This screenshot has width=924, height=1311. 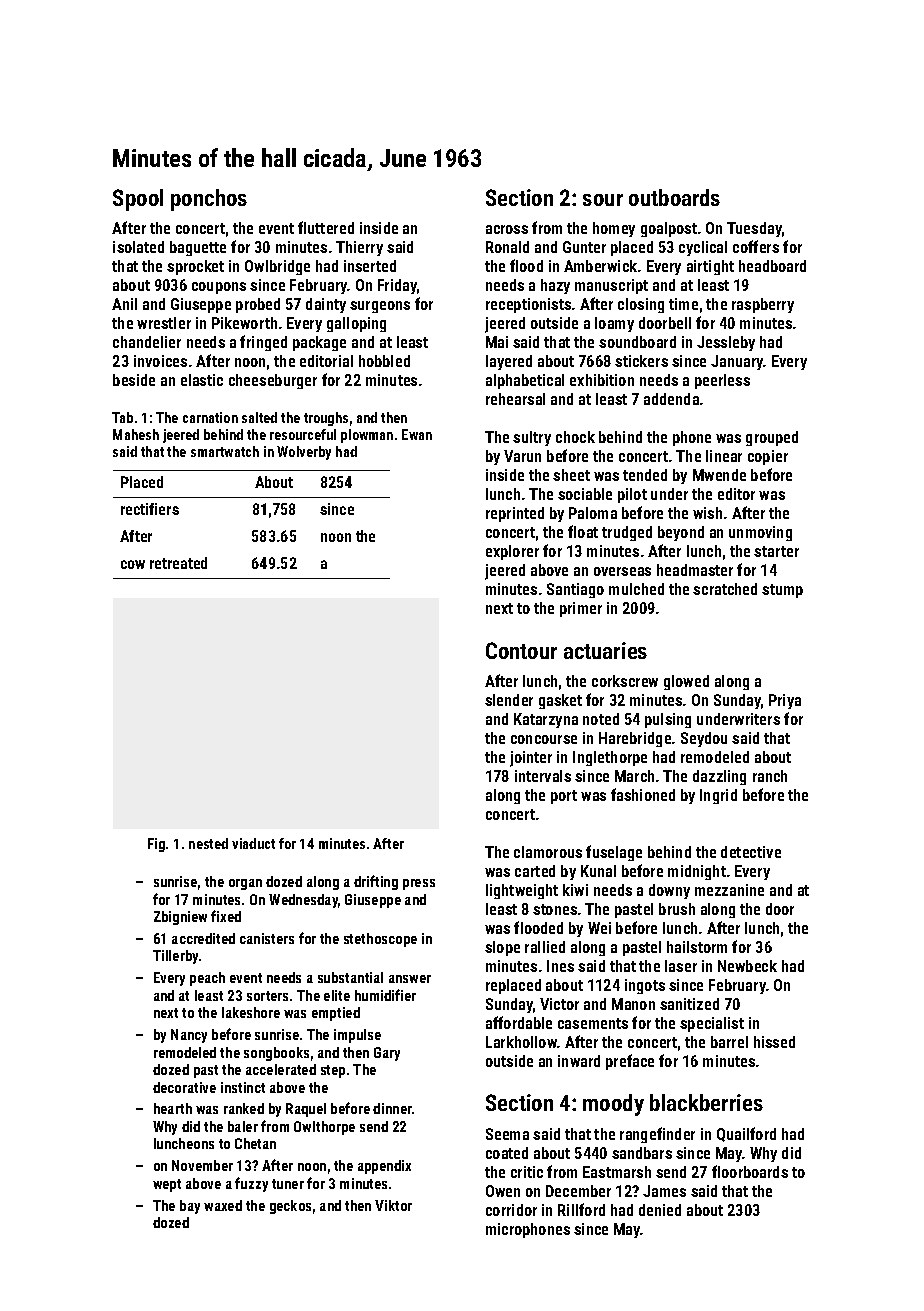 I want to click on November, so click(x=202, y=1165).
